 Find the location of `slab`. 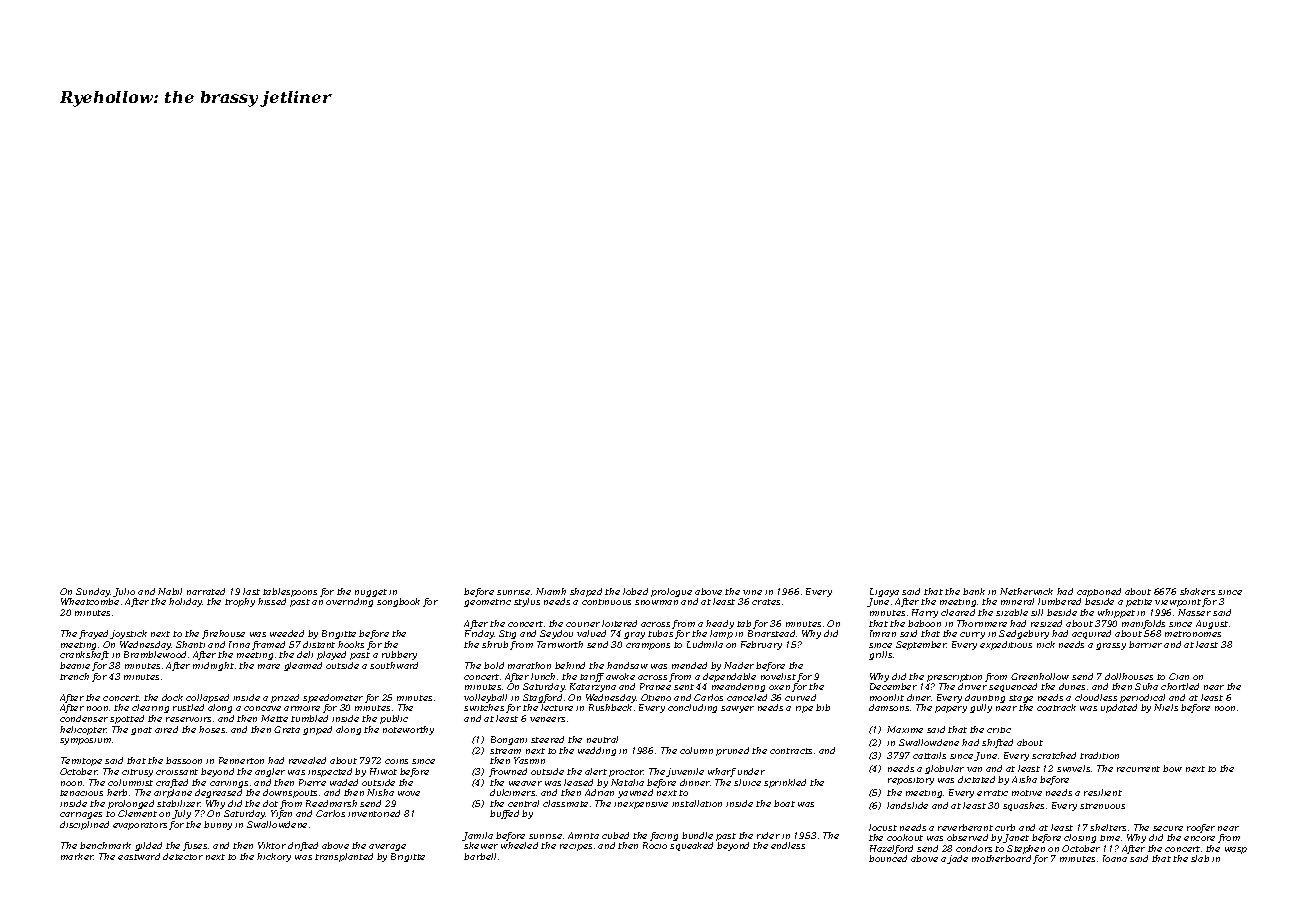

slab is located at coordinates (1200, 858).
